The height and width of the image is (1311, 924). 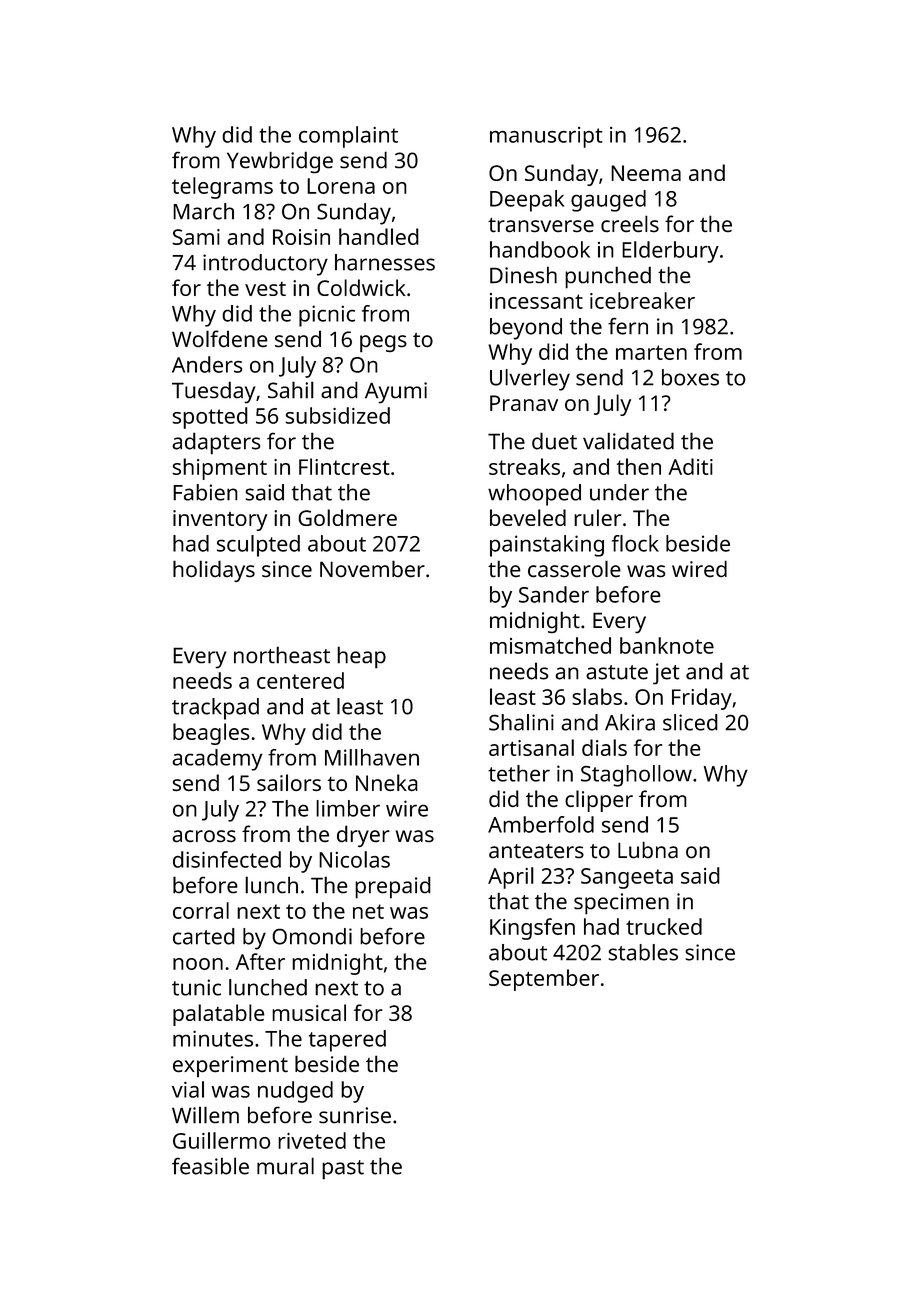 I want to click on shipment, so click(x=219, y=469).
